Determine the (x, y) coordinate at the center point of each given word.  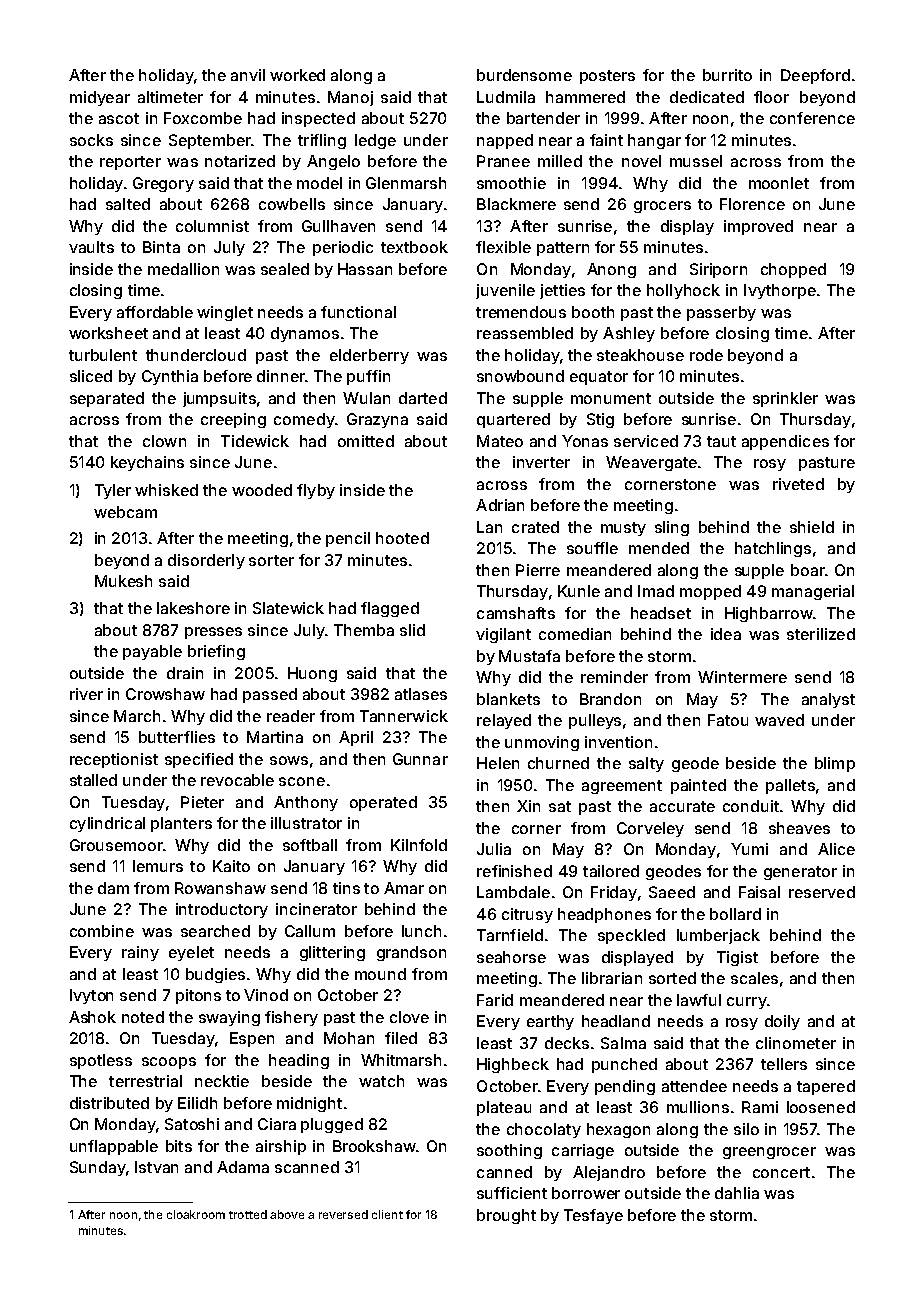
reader (291, 716)
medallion (183, 269)
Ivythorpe (780, 291)
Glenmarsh (406, 183)
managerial (813, 592)
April (356, 738)
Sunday (98, 1168)
